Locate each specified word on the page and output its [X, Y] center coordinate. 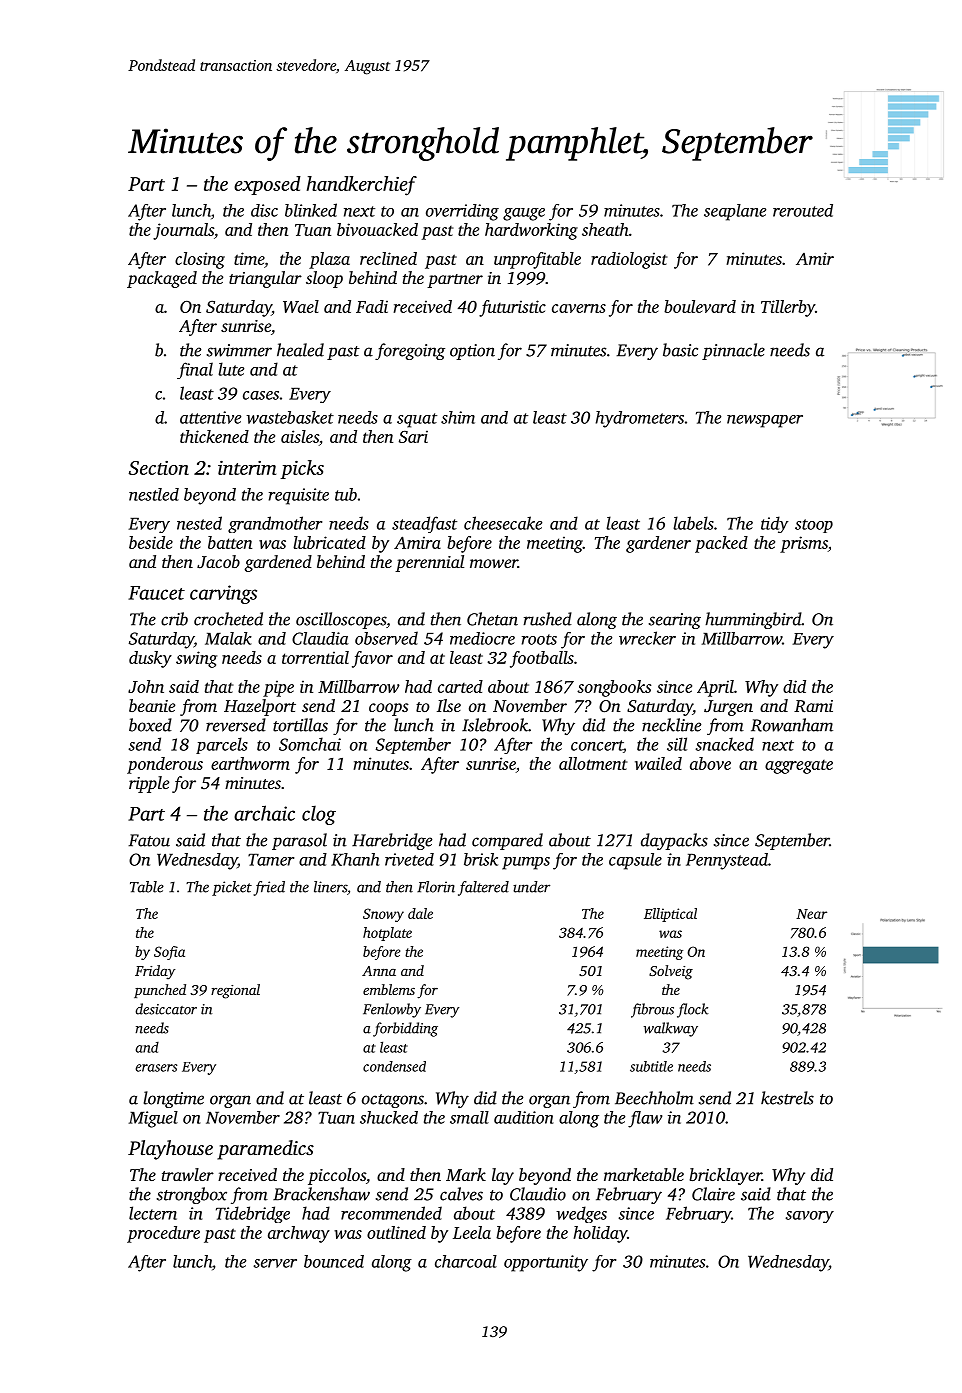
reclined [388, 258]
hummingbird [753, 620]
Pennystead [727, 861]
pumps [526, 863]
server [275, 1263]
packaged [162, 279]
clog [319, 815]
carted [460, 686]
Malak [228, 638]
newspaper [765, 421]
